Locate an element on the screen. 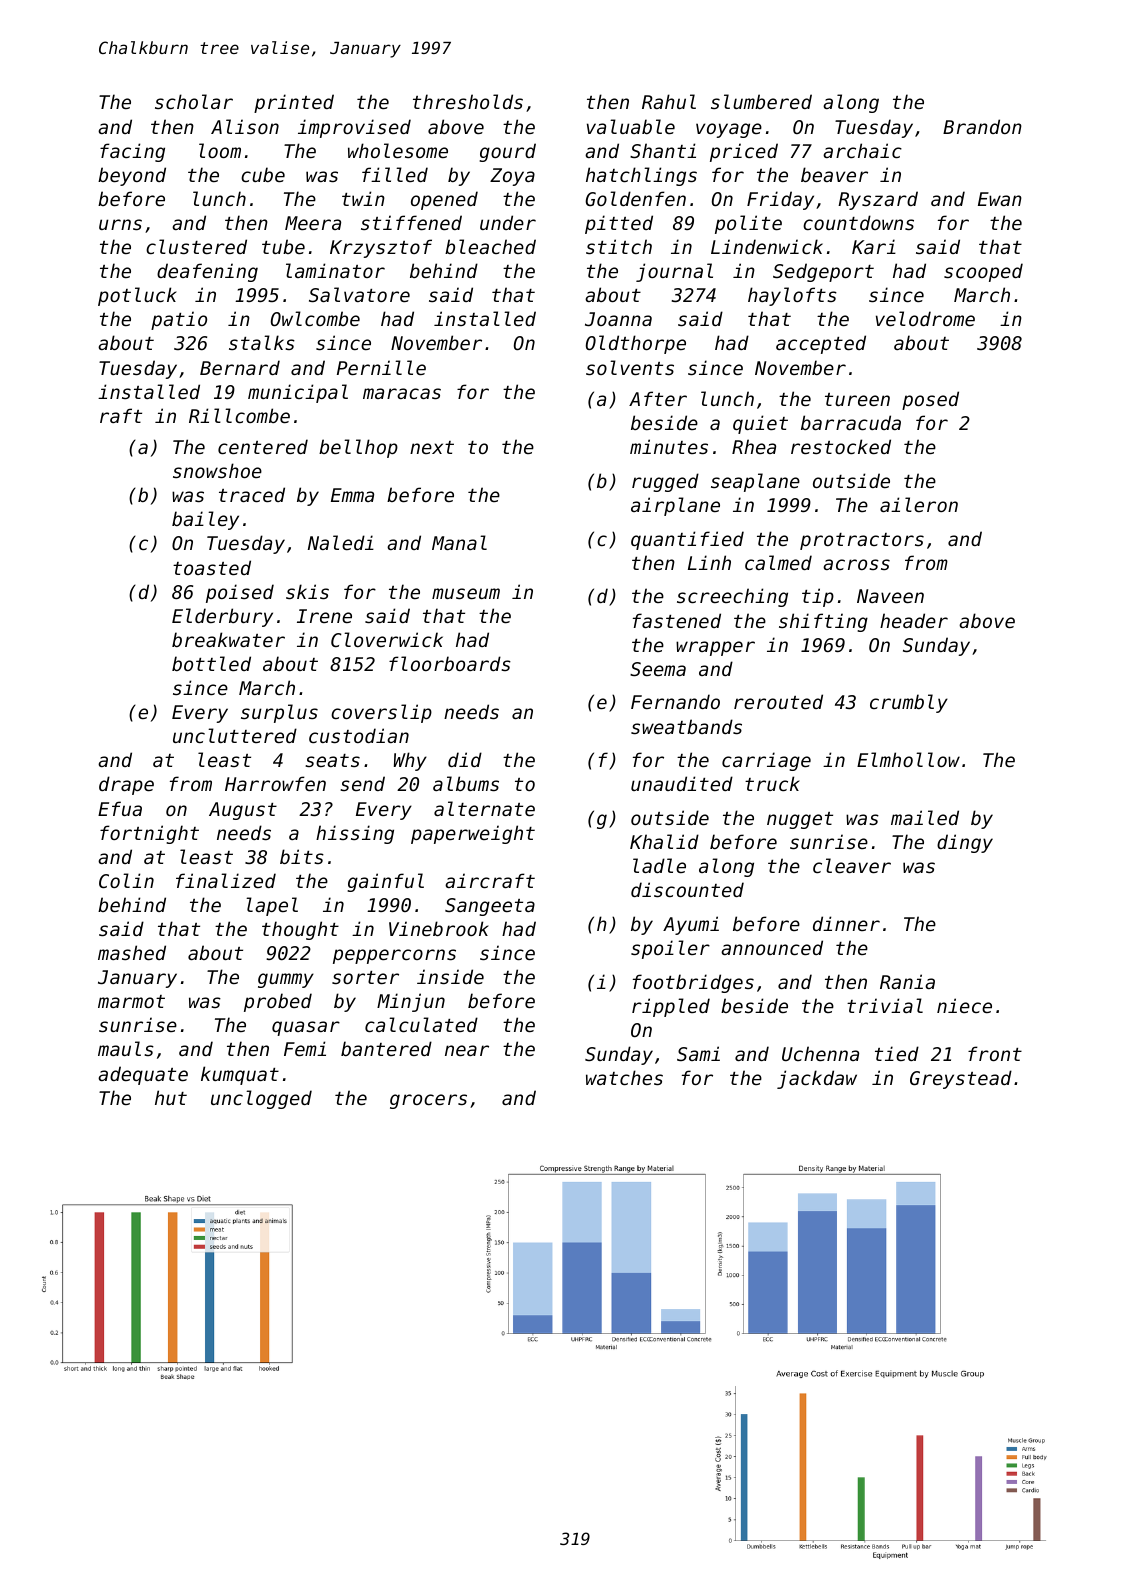  grocers is located at coordinates (428, 1101).
